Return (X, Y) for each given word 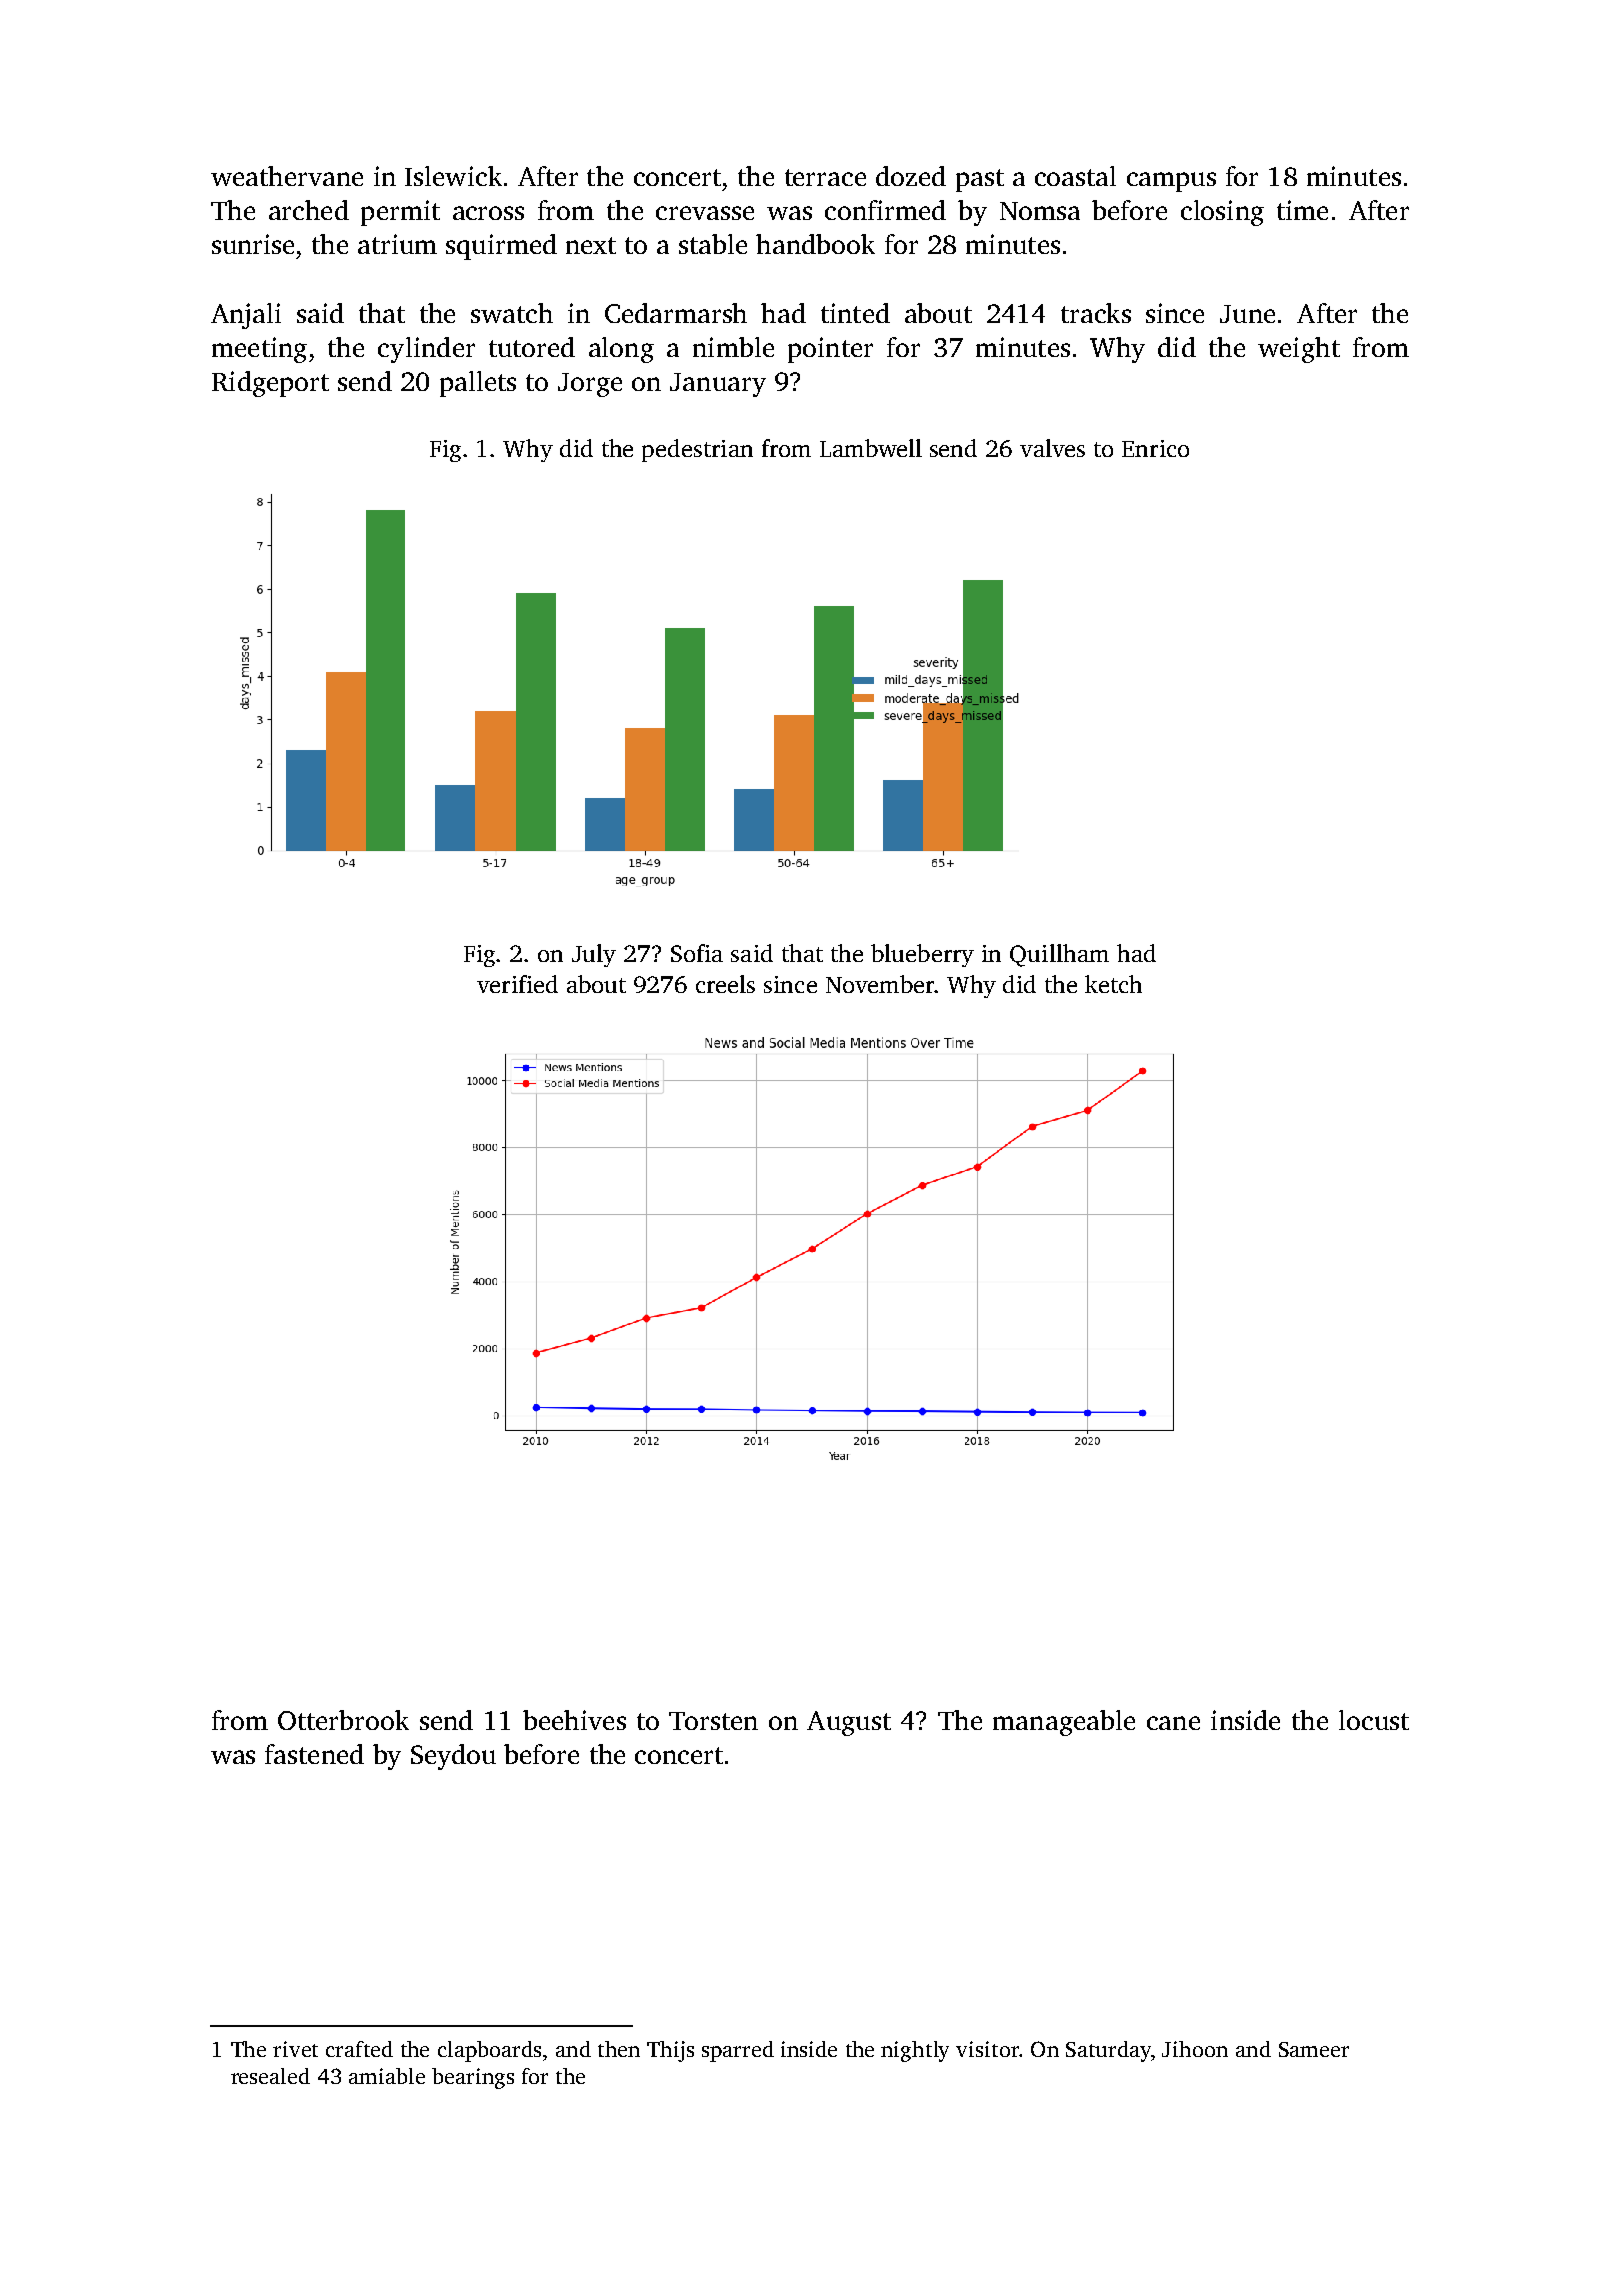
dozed (911, 176)
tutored (532, 347)
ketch (1113, 984)
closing (1222, 213)
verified (517, 984)
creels (725, 984)
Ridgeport (270, 384)
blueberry (922, 955)
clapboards (489, 2051)
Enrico (1155, 448)
